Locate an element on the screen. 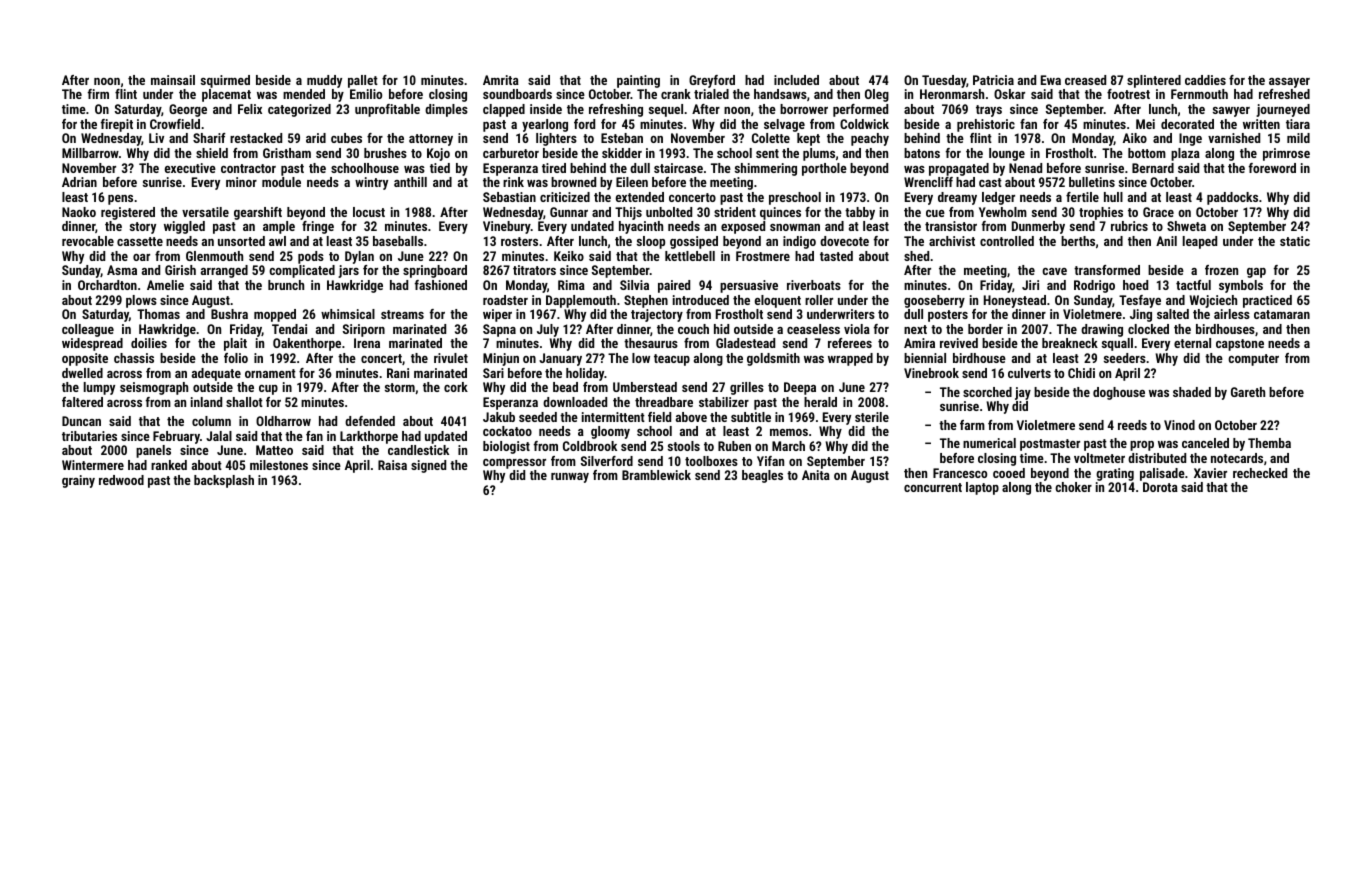 This screenshot has height=887, width=1372. referees is located at coordinates (850, 343).
